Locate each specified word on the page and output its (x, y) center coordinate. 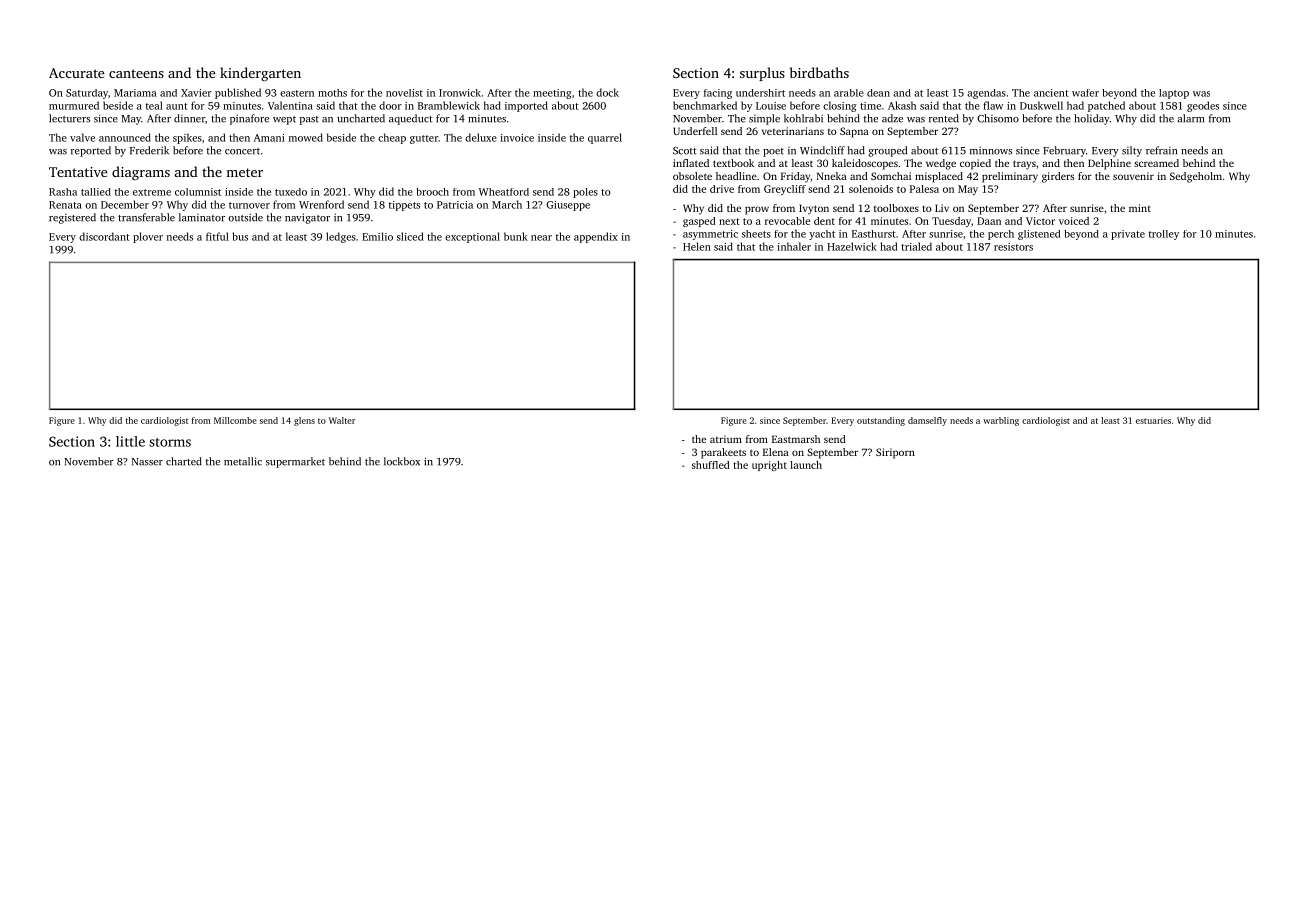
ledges (341, 237)
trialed (916, 246)
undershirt (760, 93)
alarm (1191, 118)
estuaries (1153, 420)
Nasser (147, 462)
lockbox (402, 461)
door (390, 105)
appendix (596, 237)
